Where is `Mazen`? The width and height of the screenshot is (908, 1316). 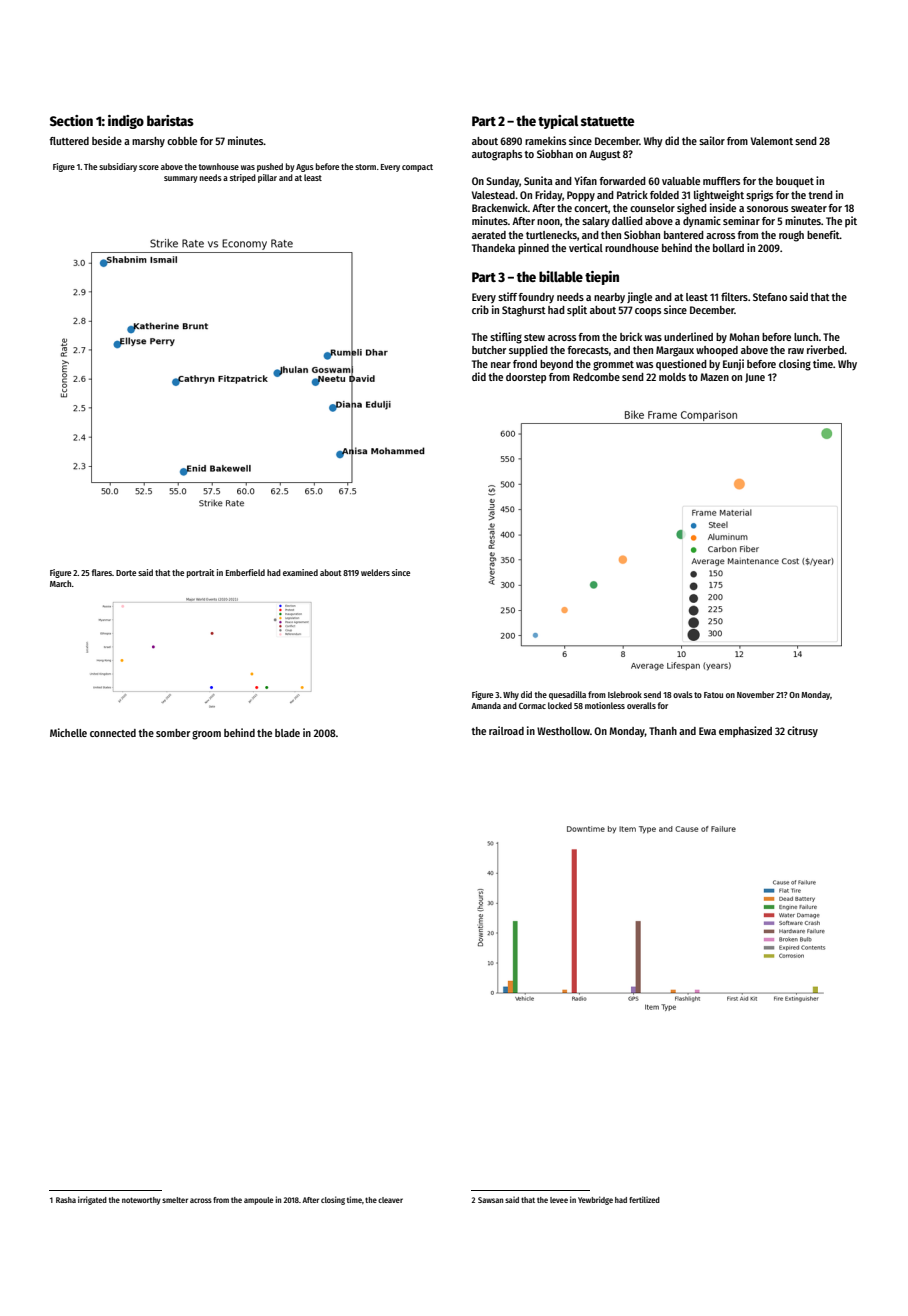 Mazen is located at coordinates (714, 377).
